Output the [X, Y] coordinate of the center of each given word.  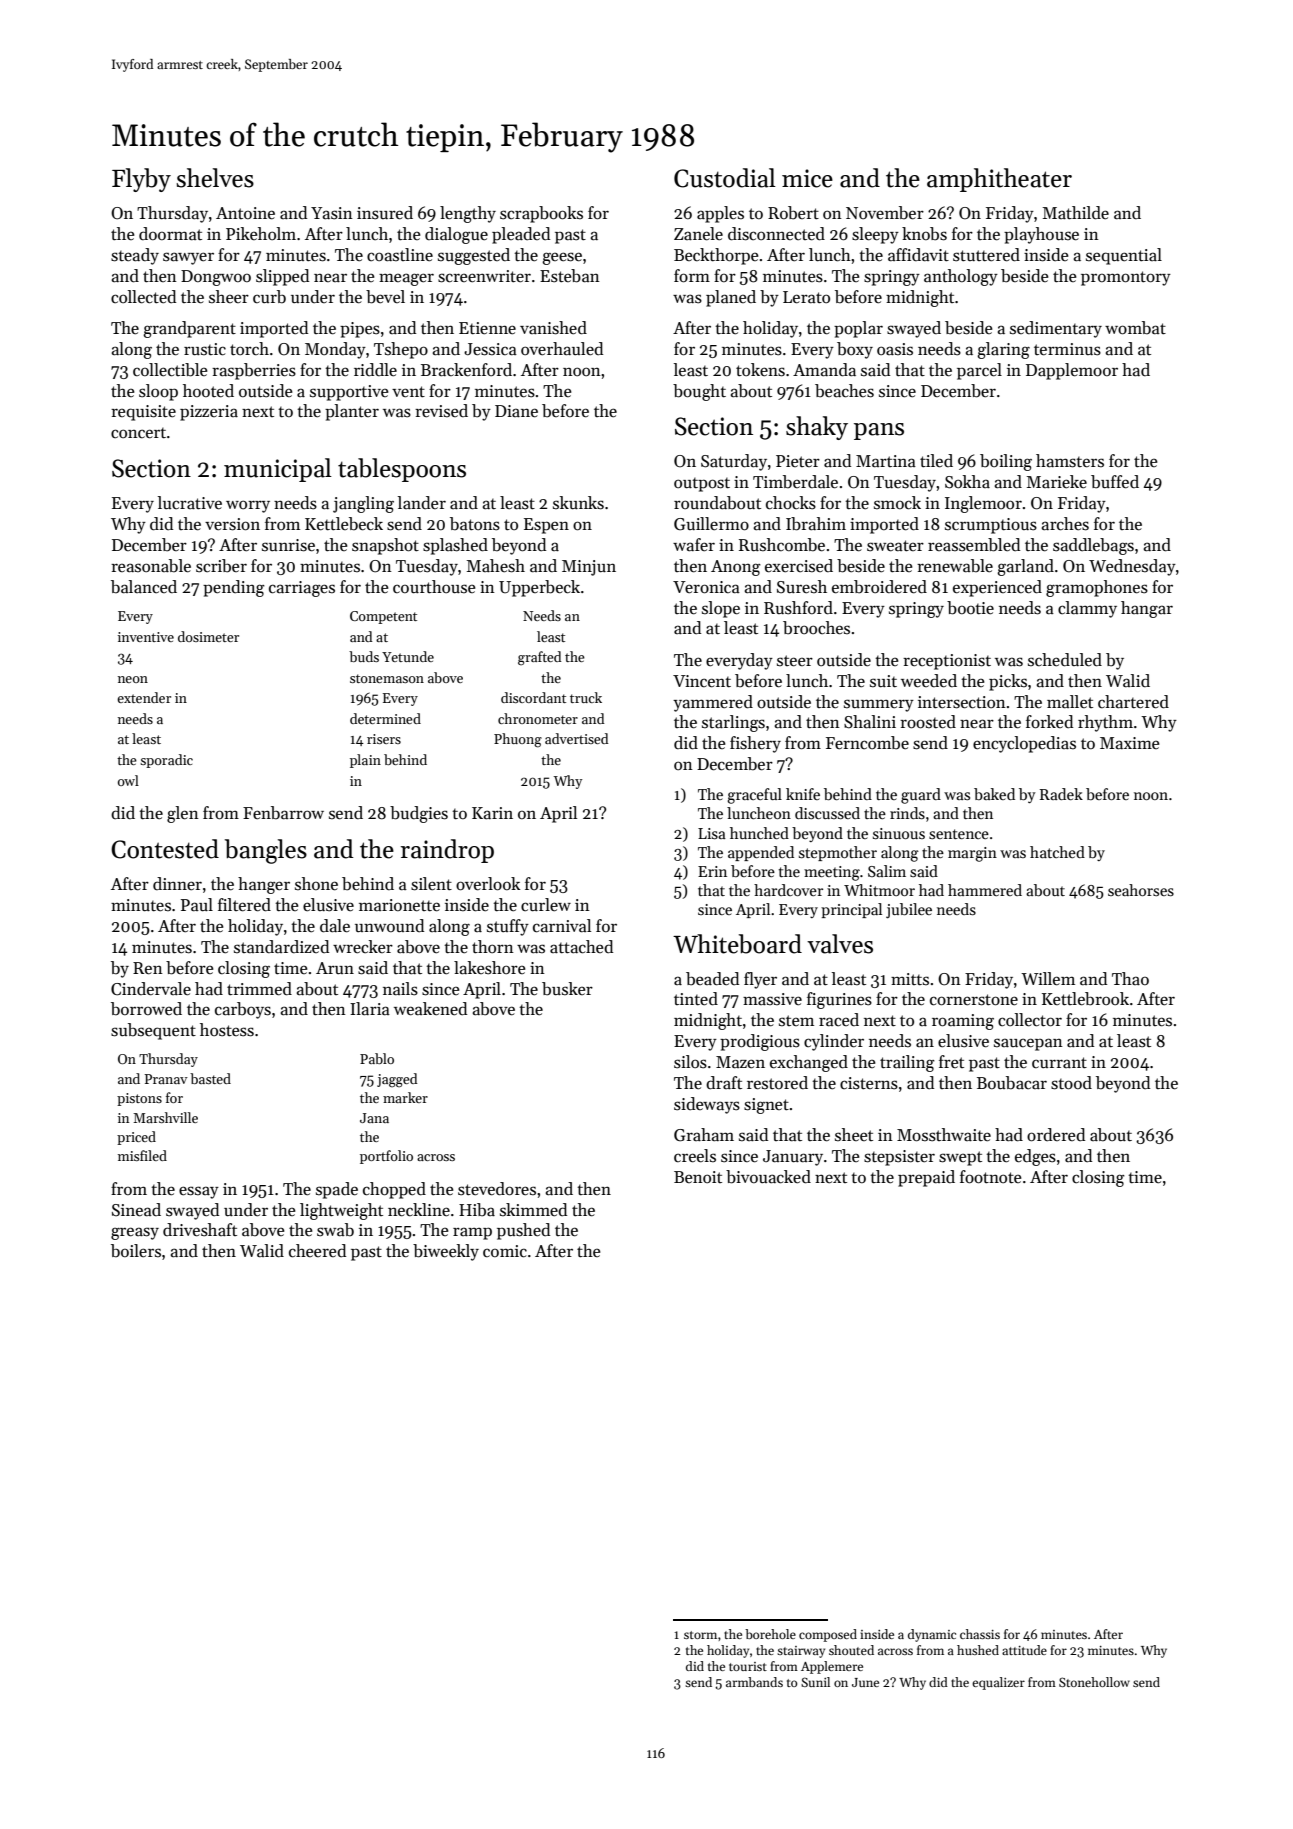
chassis [980, 1634]
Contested [165, 849]
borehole [770, 1634]
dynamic [932, 1635]
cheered [317, 1251]
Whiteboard [737, 944]
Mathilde [1076, 213]
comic [505, 1251]
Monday [335, 350]
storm [700, 1635]
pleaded [521, 235]
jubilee [909, 911]
